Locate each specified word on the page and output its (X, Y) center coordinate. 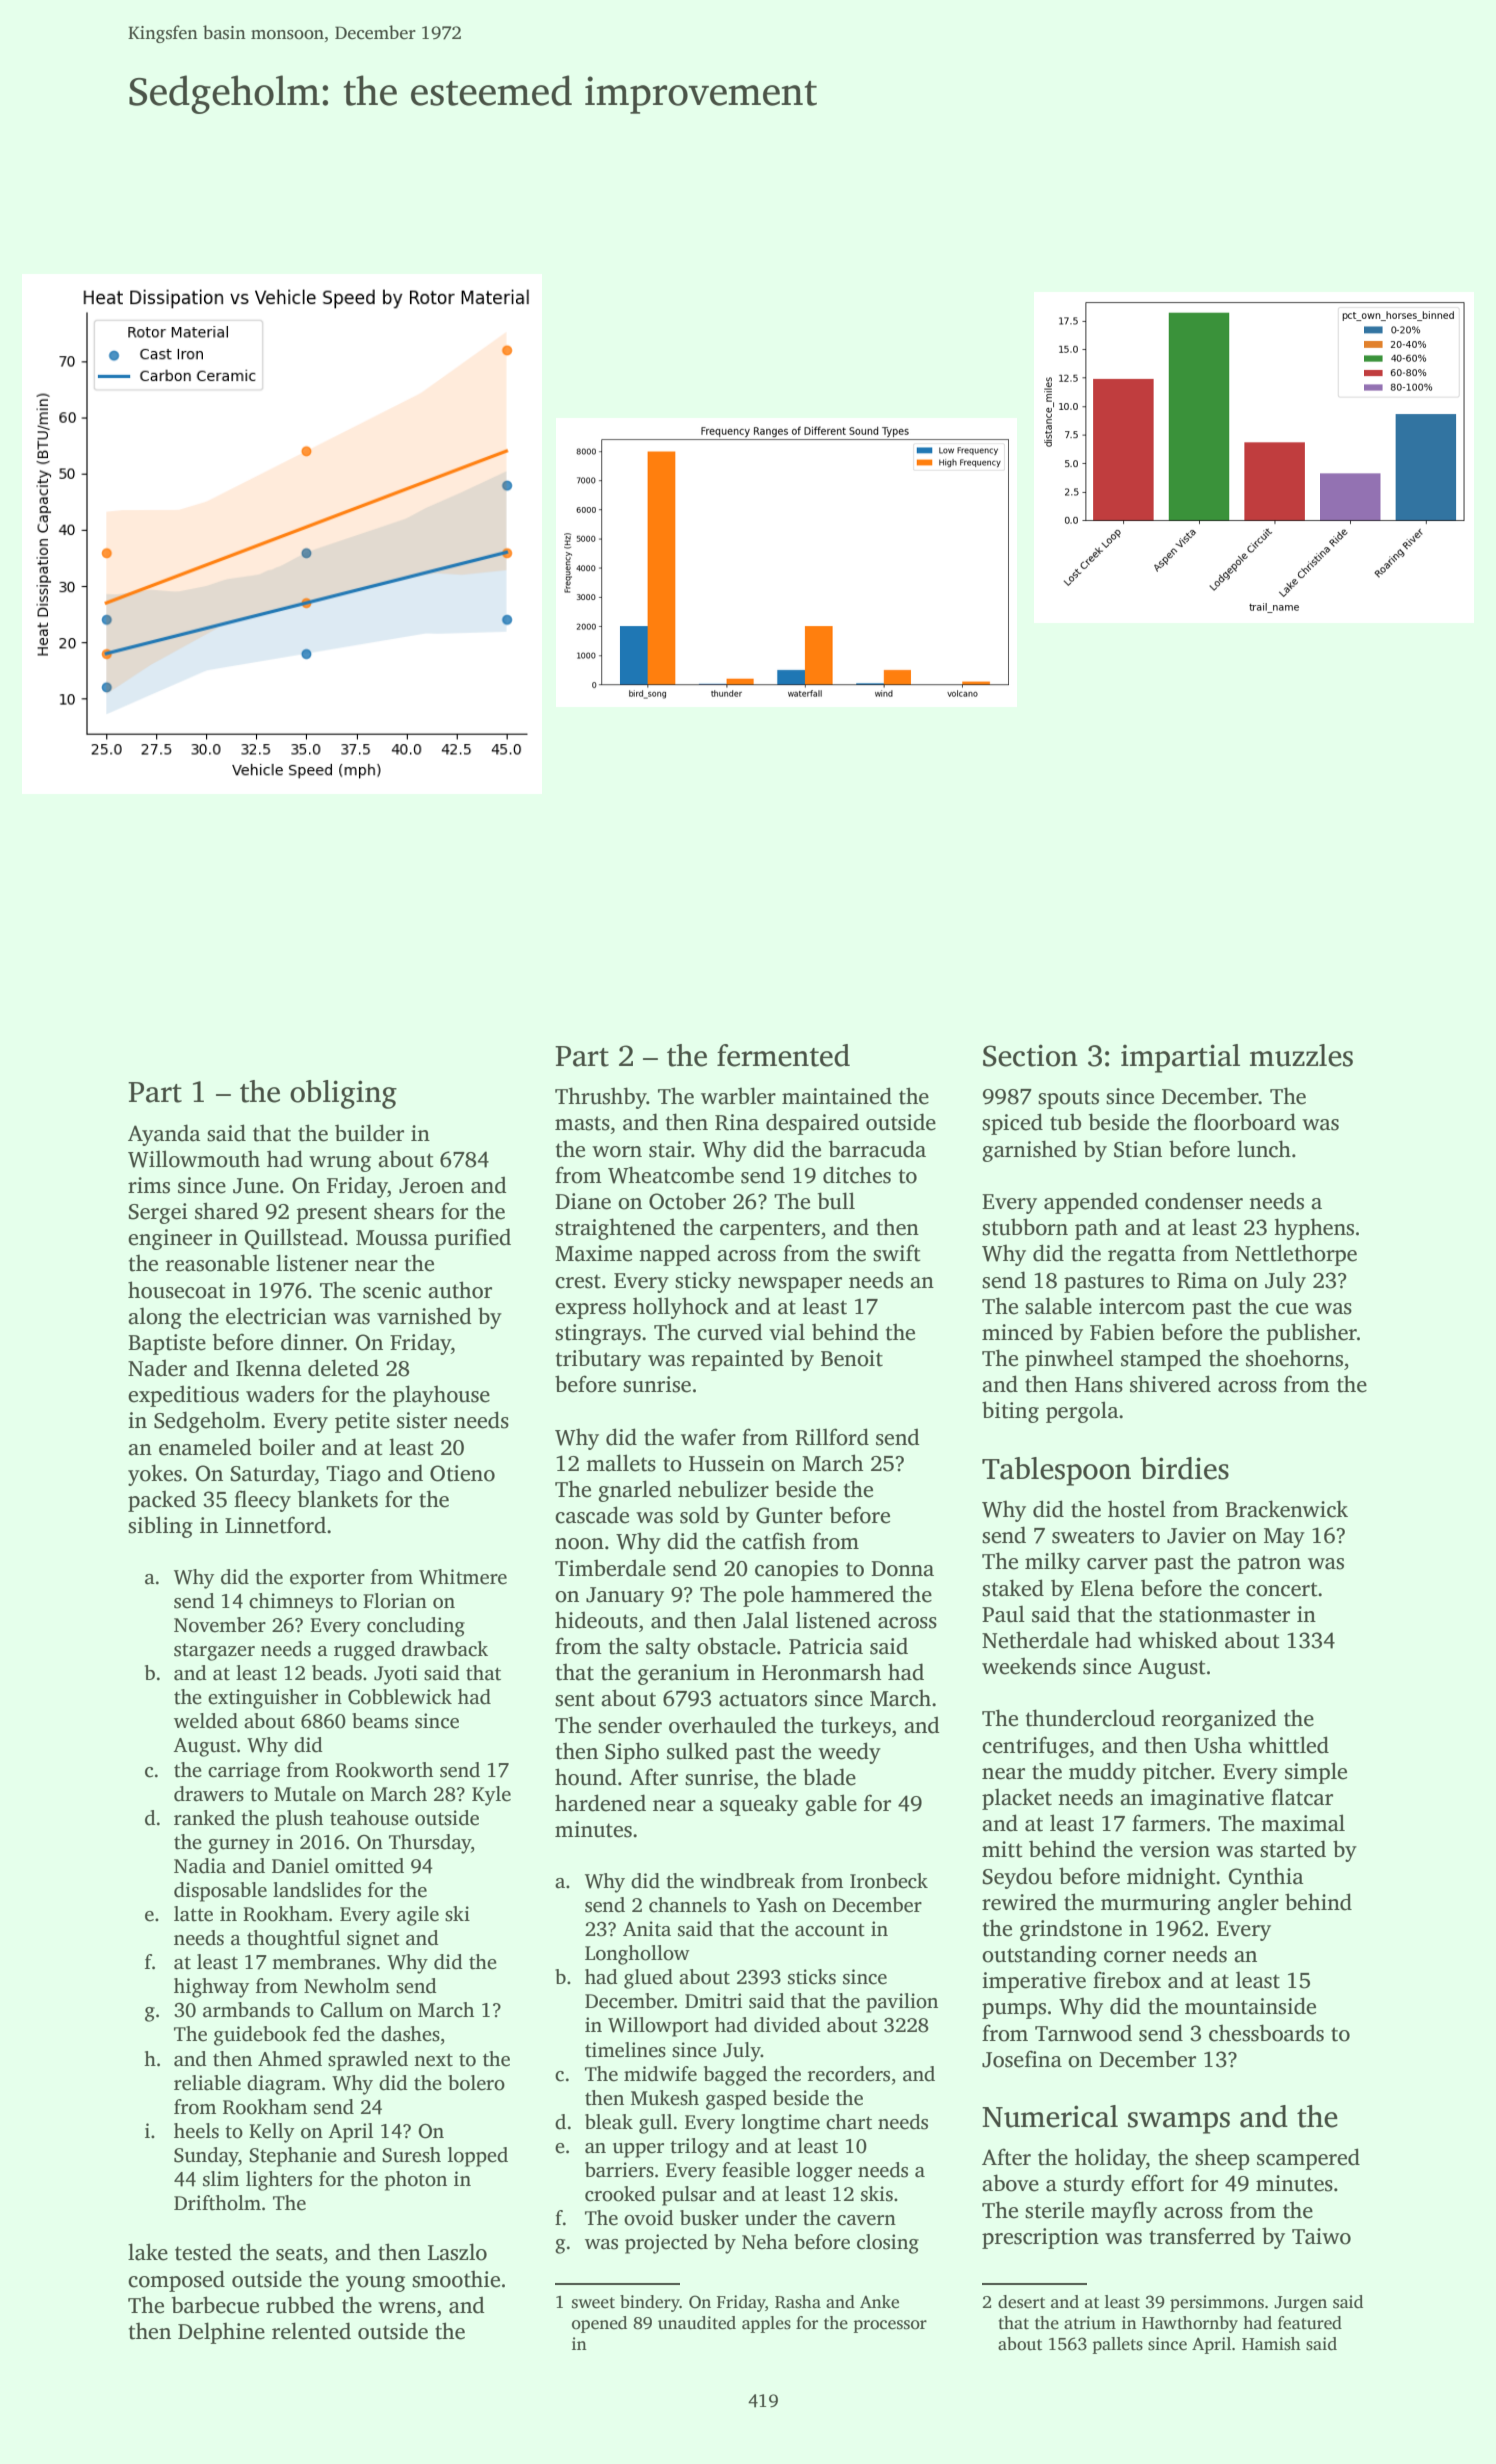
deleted (343, 1368)
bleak (609, 2122)
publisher (1312, 1334)
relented (311, 2331)
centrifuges (1035, 1747)
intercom (1142, 1306)
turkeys (856, 1727)
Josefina (1022, 2059)
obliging (343, 1094)
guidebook (260, 2036)
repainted (738, 1360)
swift (897, 1253)
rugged (365, 1651)
